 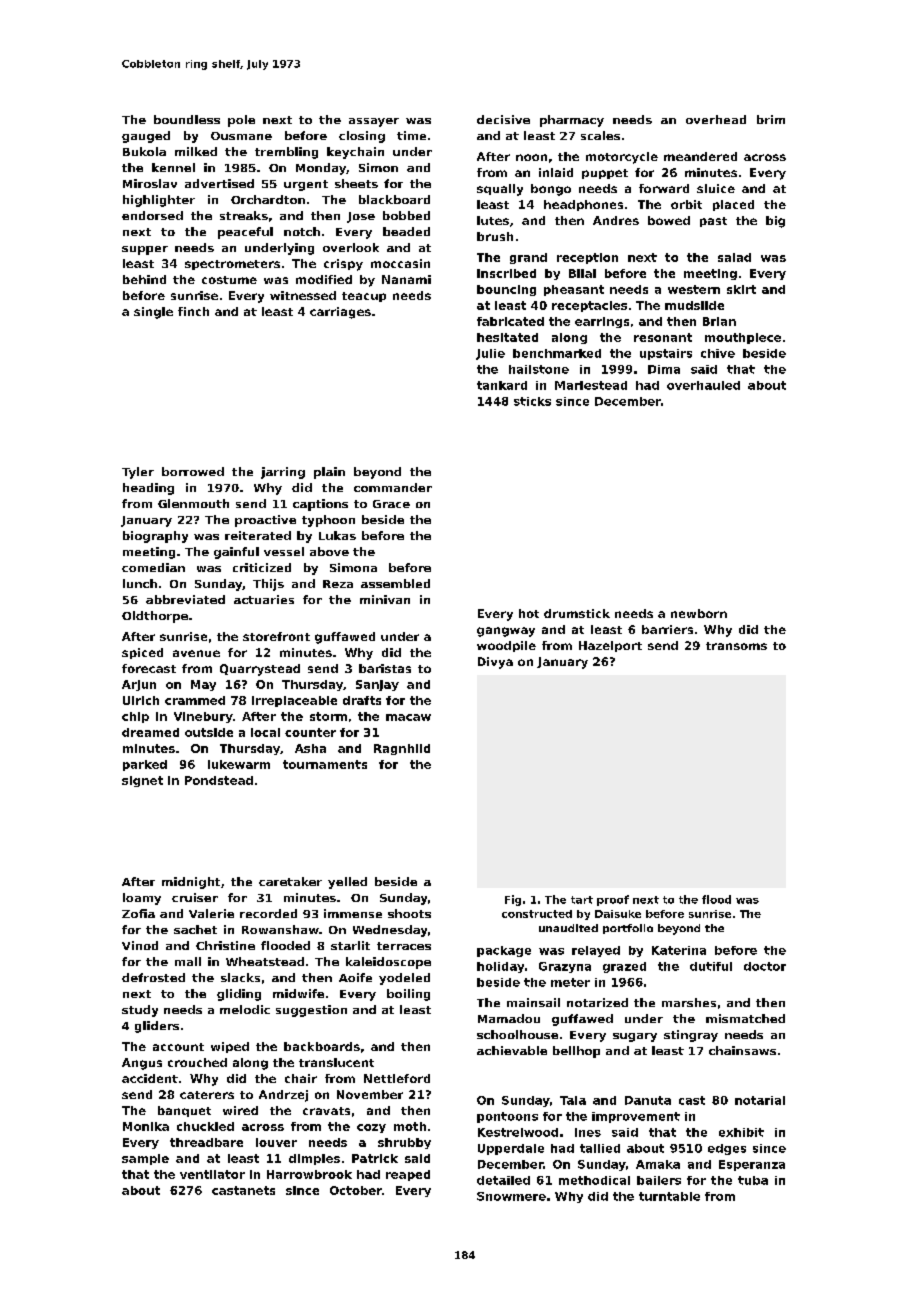 I want to click on hailstone, so click(x=539, y=369).
